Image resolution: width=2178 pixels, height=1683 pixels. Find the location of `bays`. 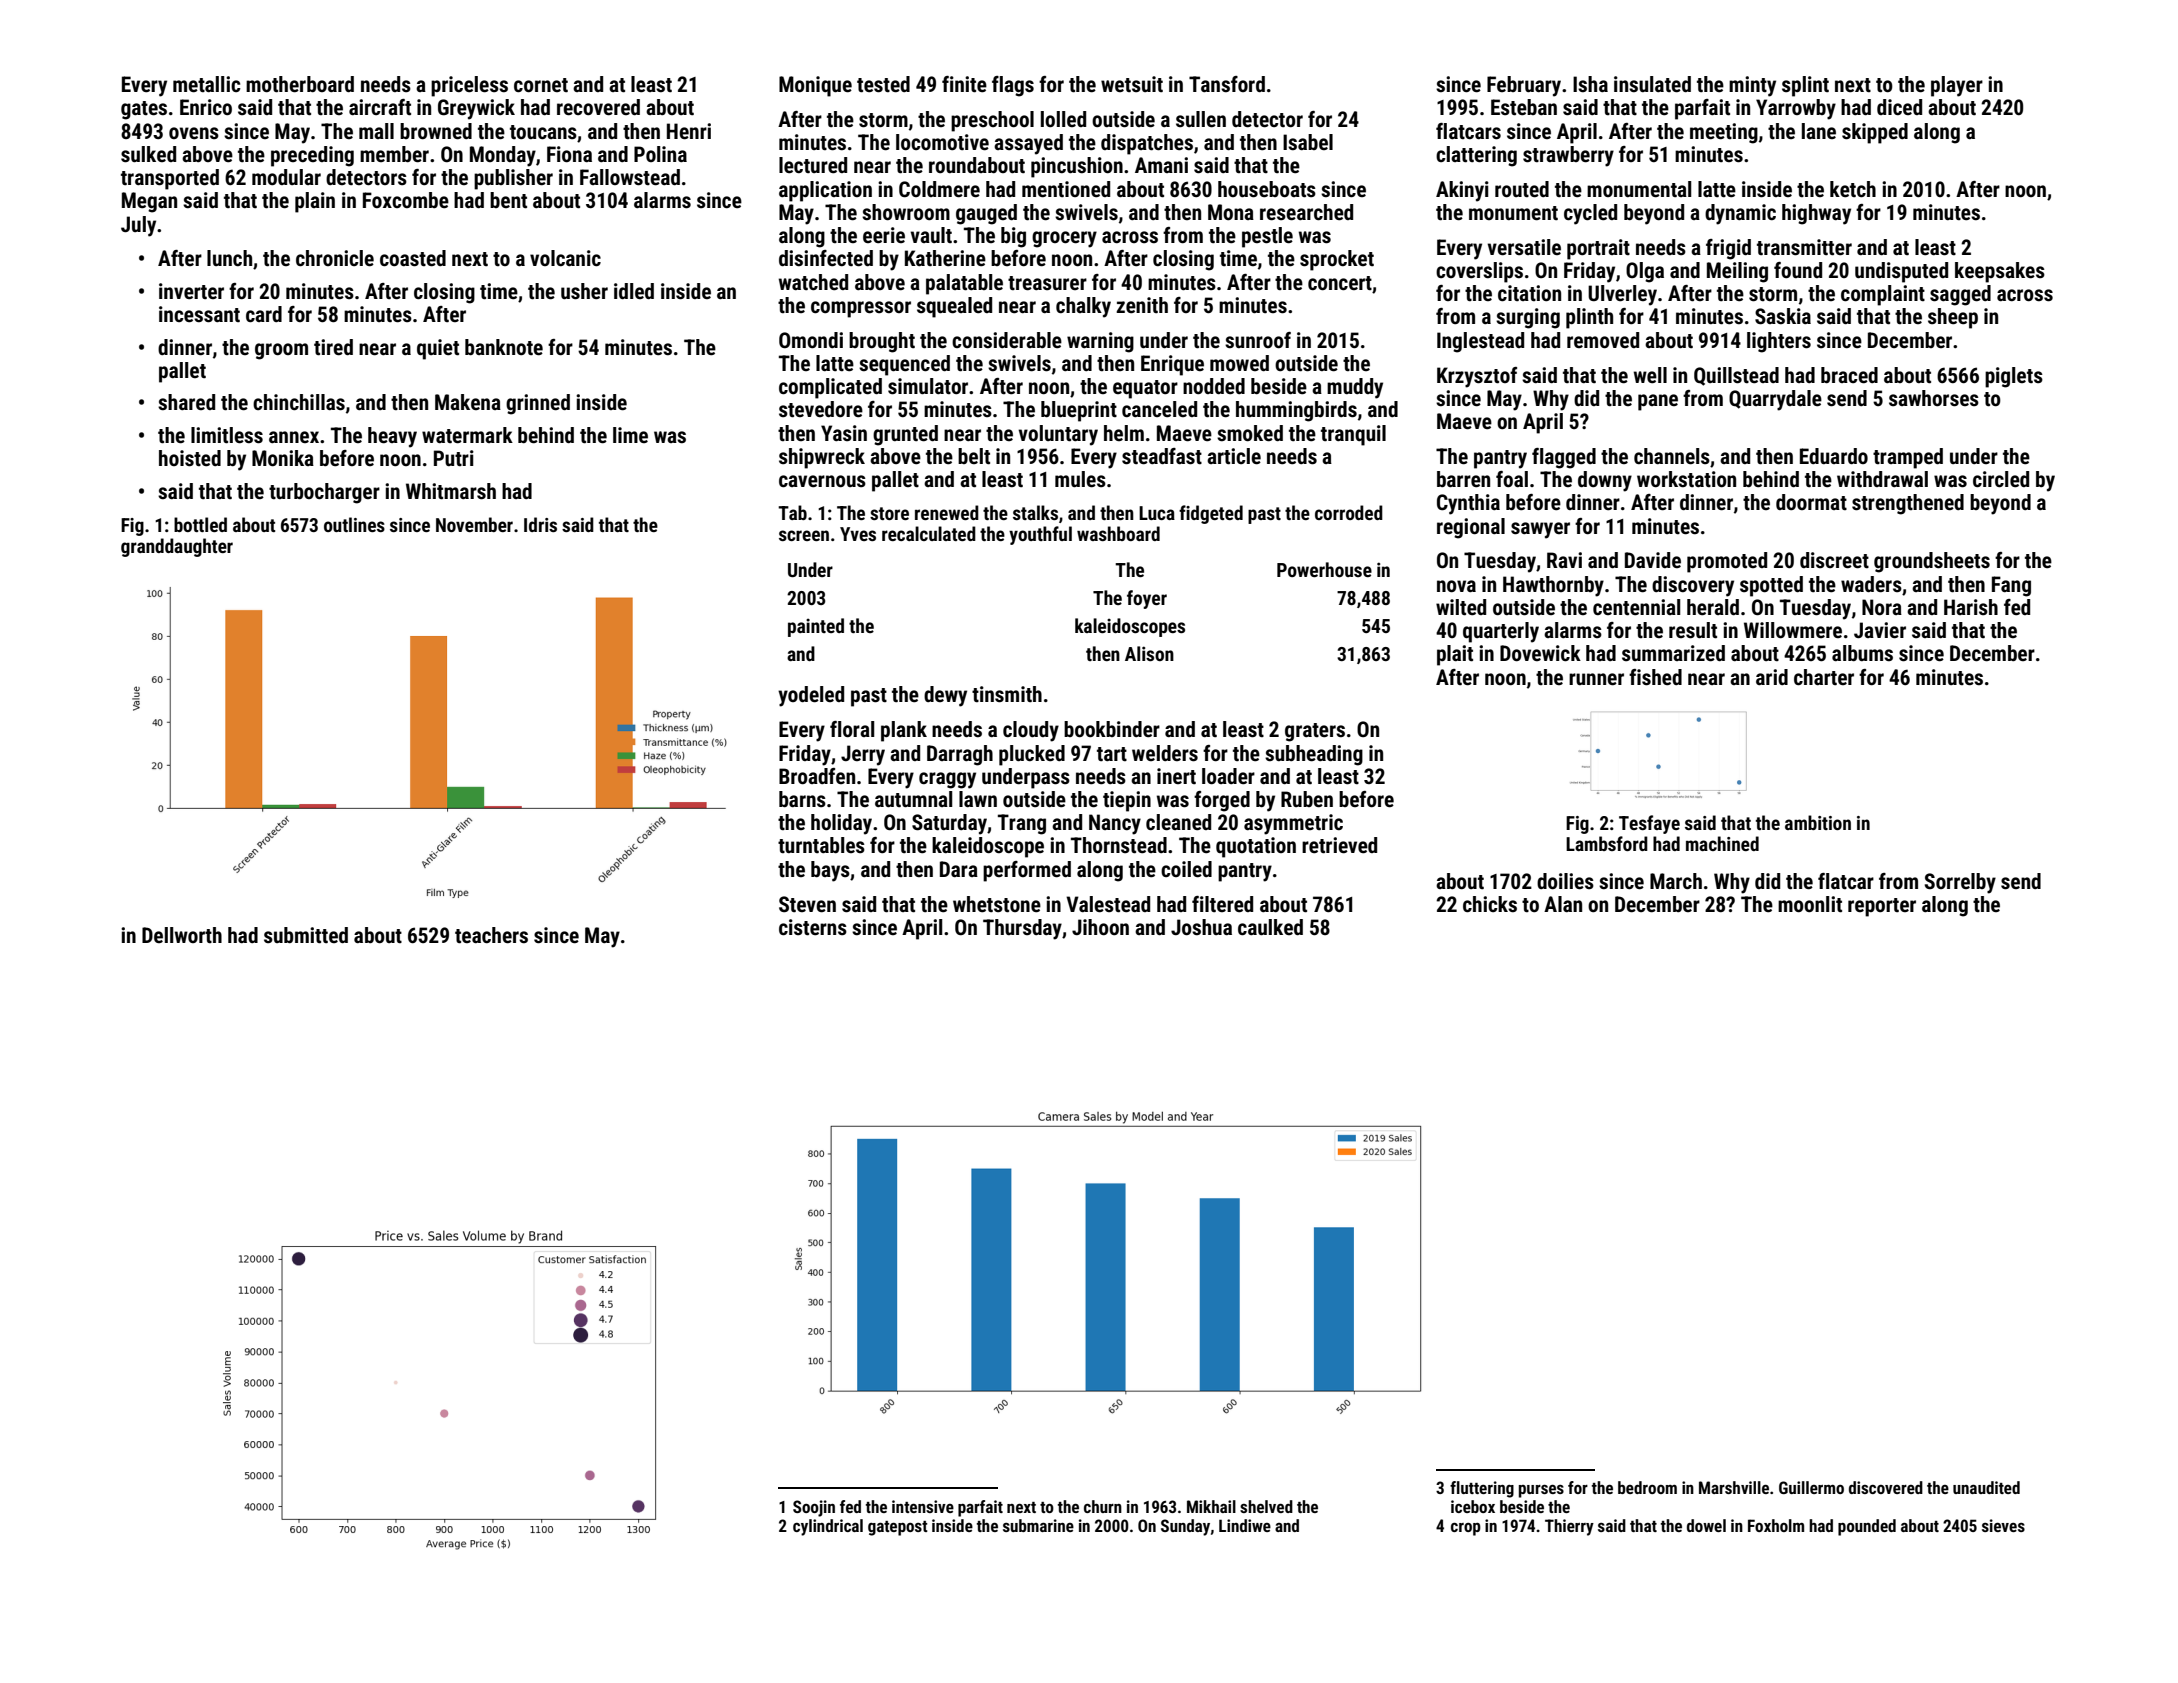

bays is located at coordinates (830, 871).
